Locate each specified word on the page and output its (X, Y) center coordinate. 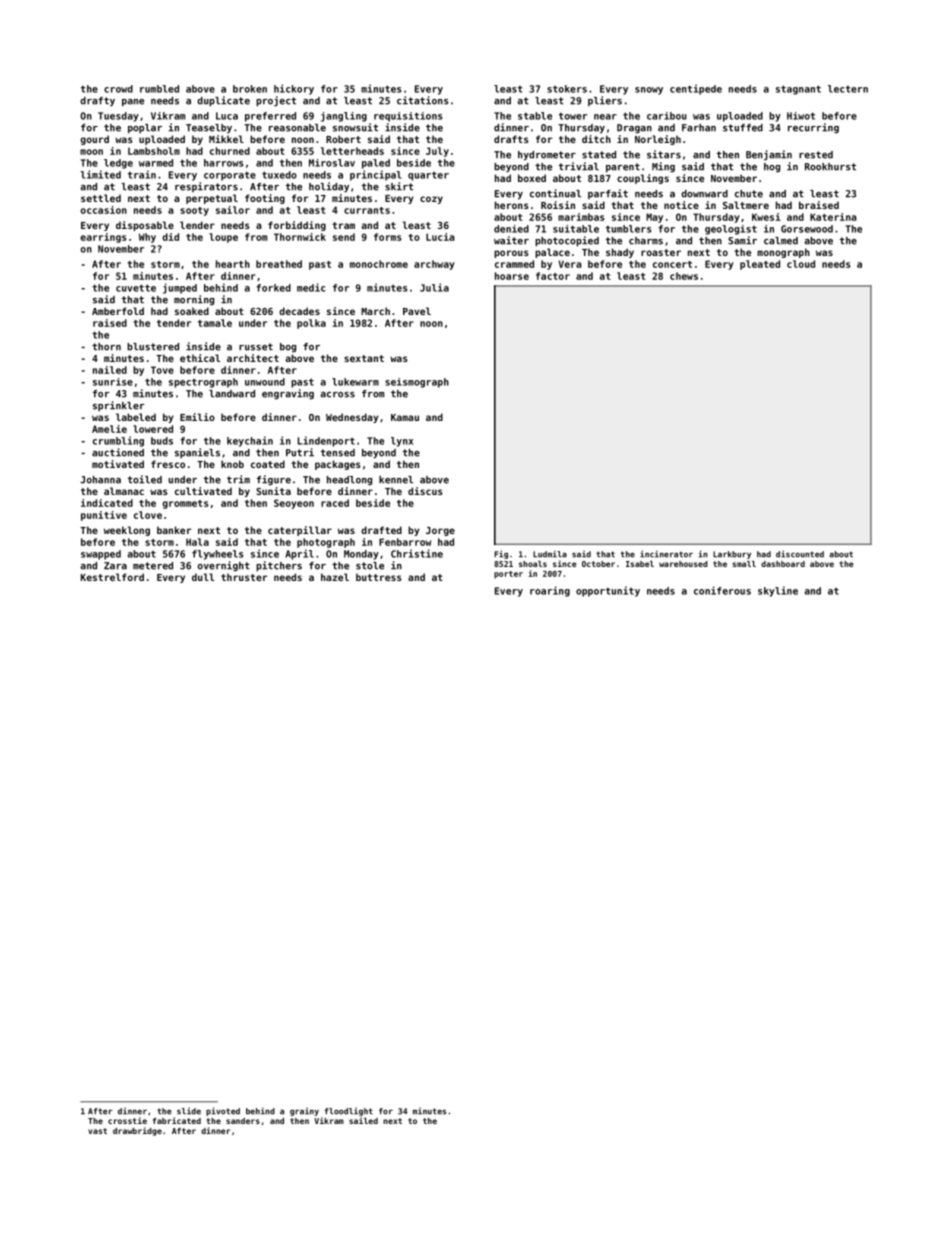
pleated (760, 265)
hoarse (512, 276)
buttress (379, 577)
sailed (363, 1120)
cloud (801, 264)
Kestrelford (112, 577)
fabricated (177, 1120)
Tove (162, 370)
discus (425, 491)
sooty (194, 211)
